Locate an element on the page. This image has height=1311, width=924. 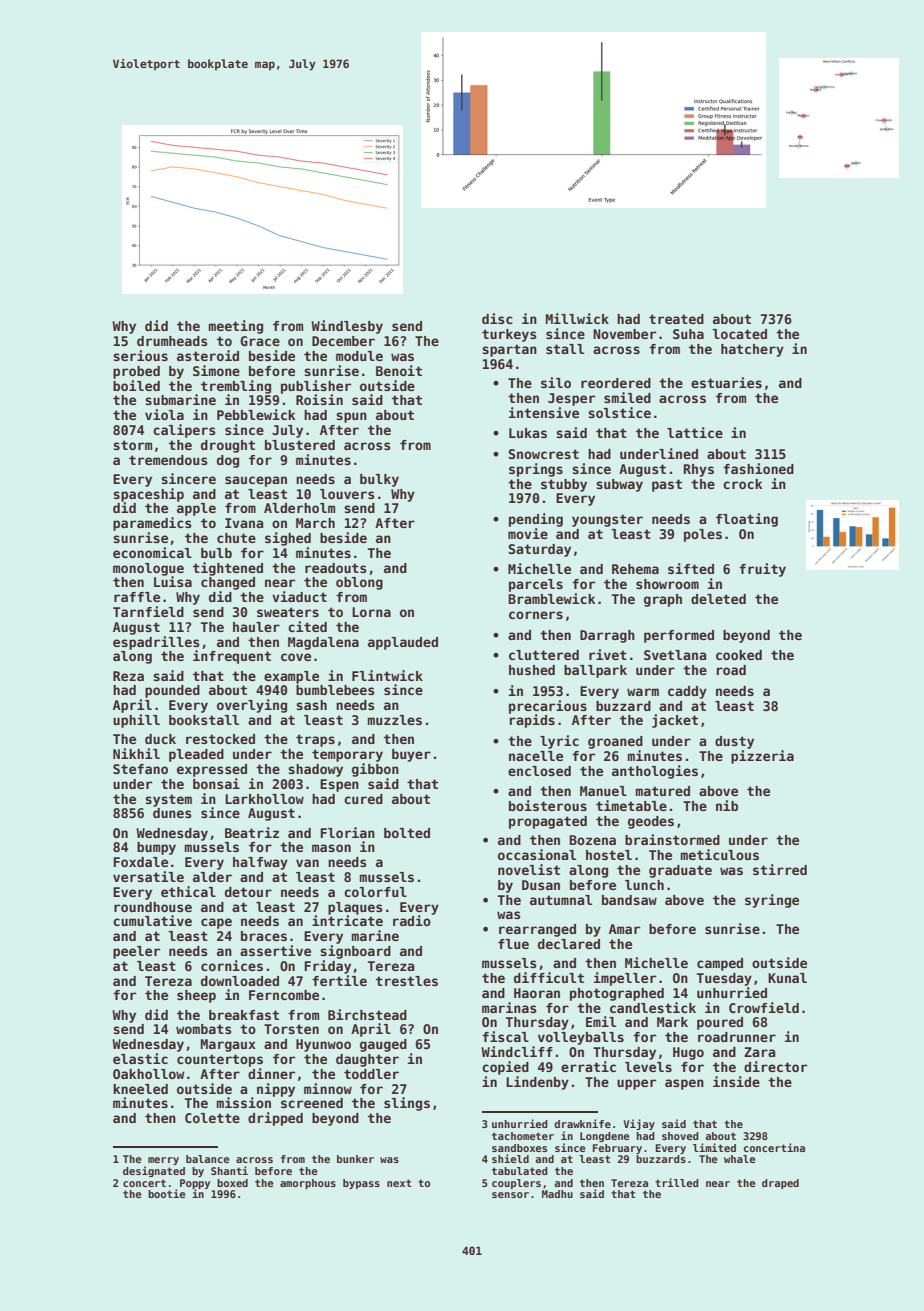
hushed is located at coordinates (532, 670).
